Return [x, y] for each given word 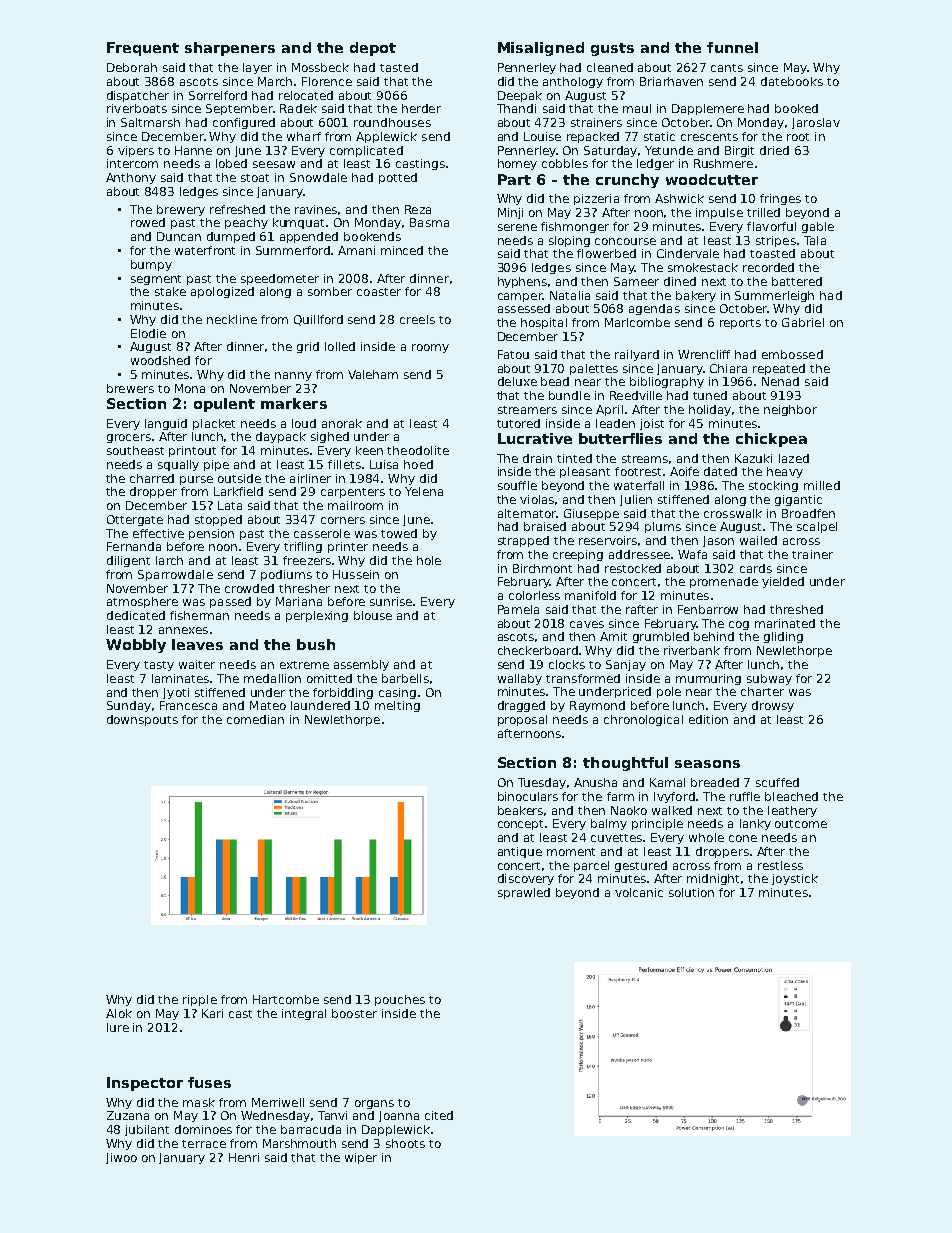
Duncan [179, 236]
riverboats [137, 108]
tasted [399, 67]
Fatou [513, 354]
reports [740, 324]
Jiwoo [121, 1158]
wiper [361, 1158]
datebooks [792, 81]
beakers [521, 811]
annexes [183, 630]
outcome [801, 824]
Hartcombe [286, 999]
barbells [405, 678]
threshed [796, 609]
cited [439, 1115]
